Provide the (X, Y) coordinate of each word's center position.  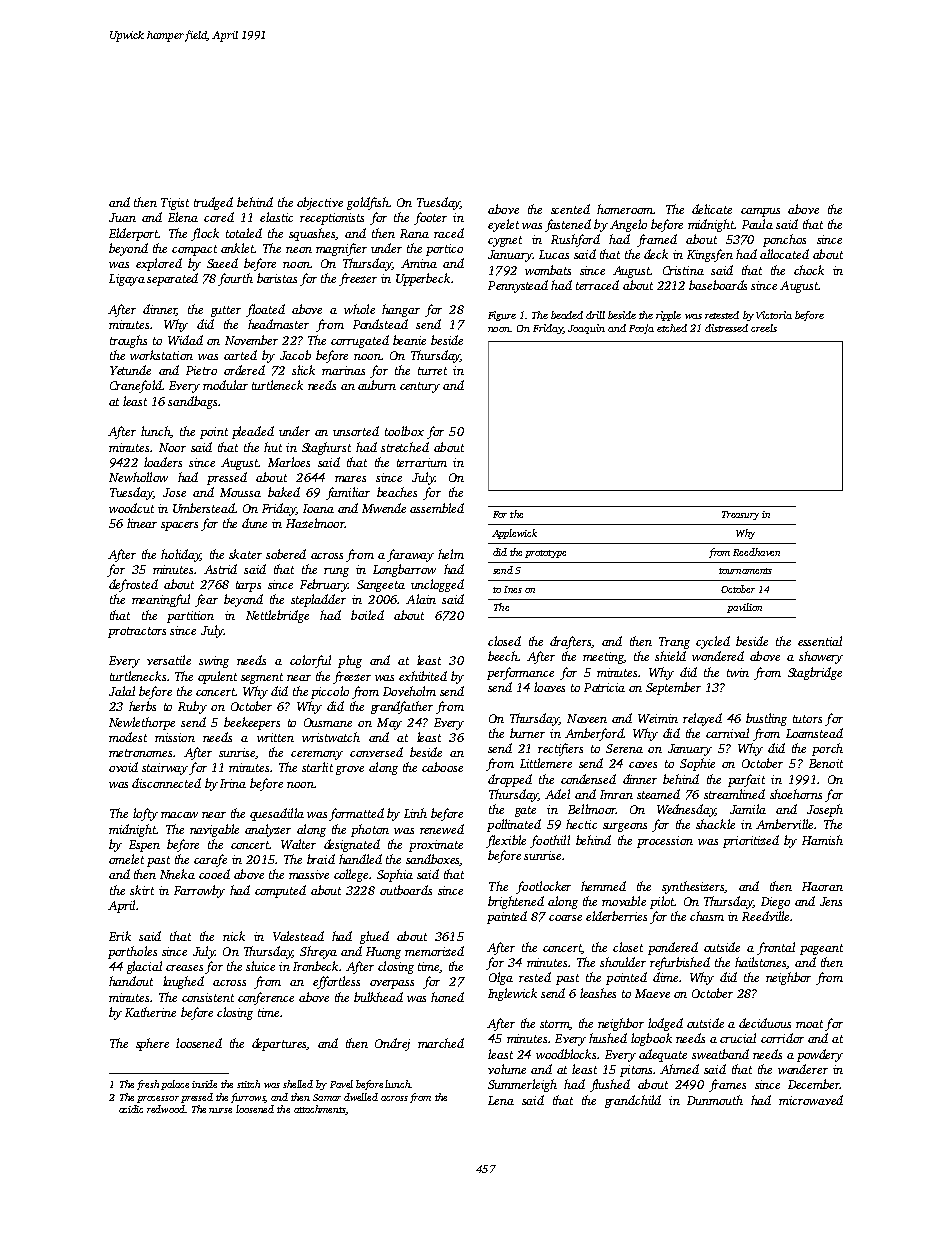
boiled (367, 615)
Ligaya (127, 280)
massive (309, 874)
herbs (142, 706)
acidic (131, 1109)
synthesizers (693, 887)
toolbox (404, 431)
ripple (668, 316)
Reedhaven (756, 552)
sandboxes (433, 860)
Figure (502, 316)
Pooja (641, 329)
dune (254, 523)
